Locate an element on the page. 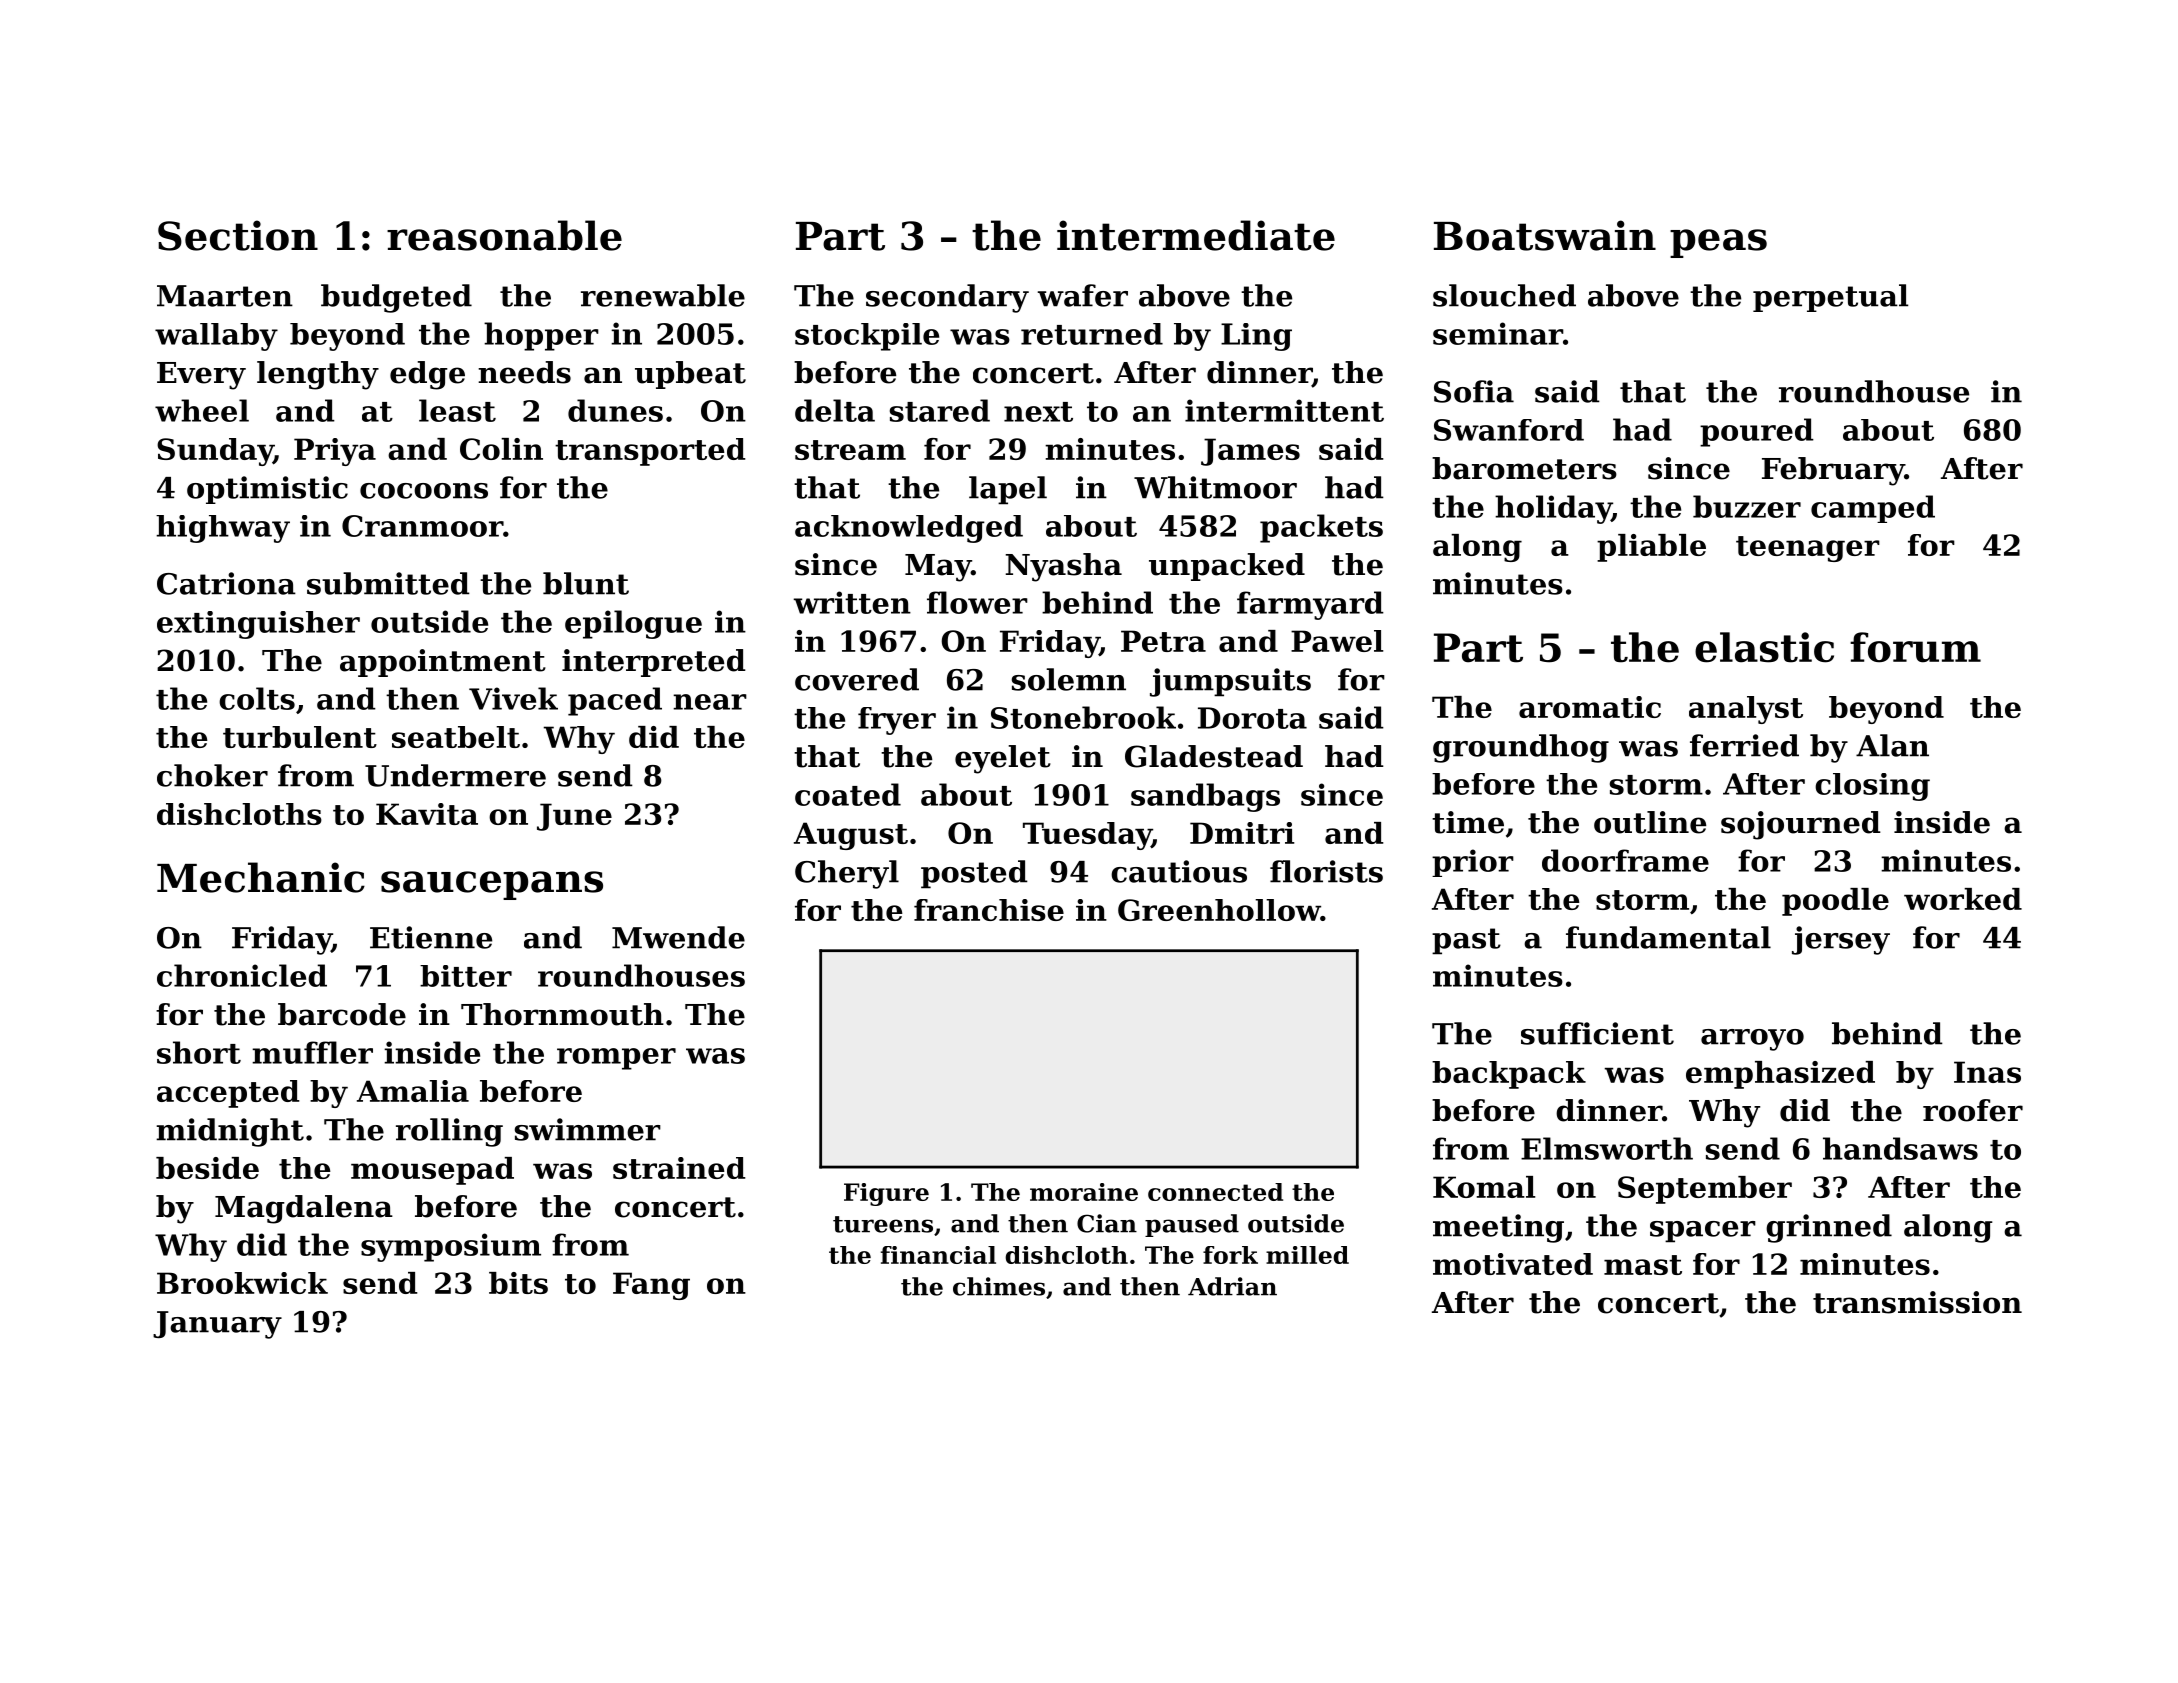  Fang is located at coordinates (651, 1286).
